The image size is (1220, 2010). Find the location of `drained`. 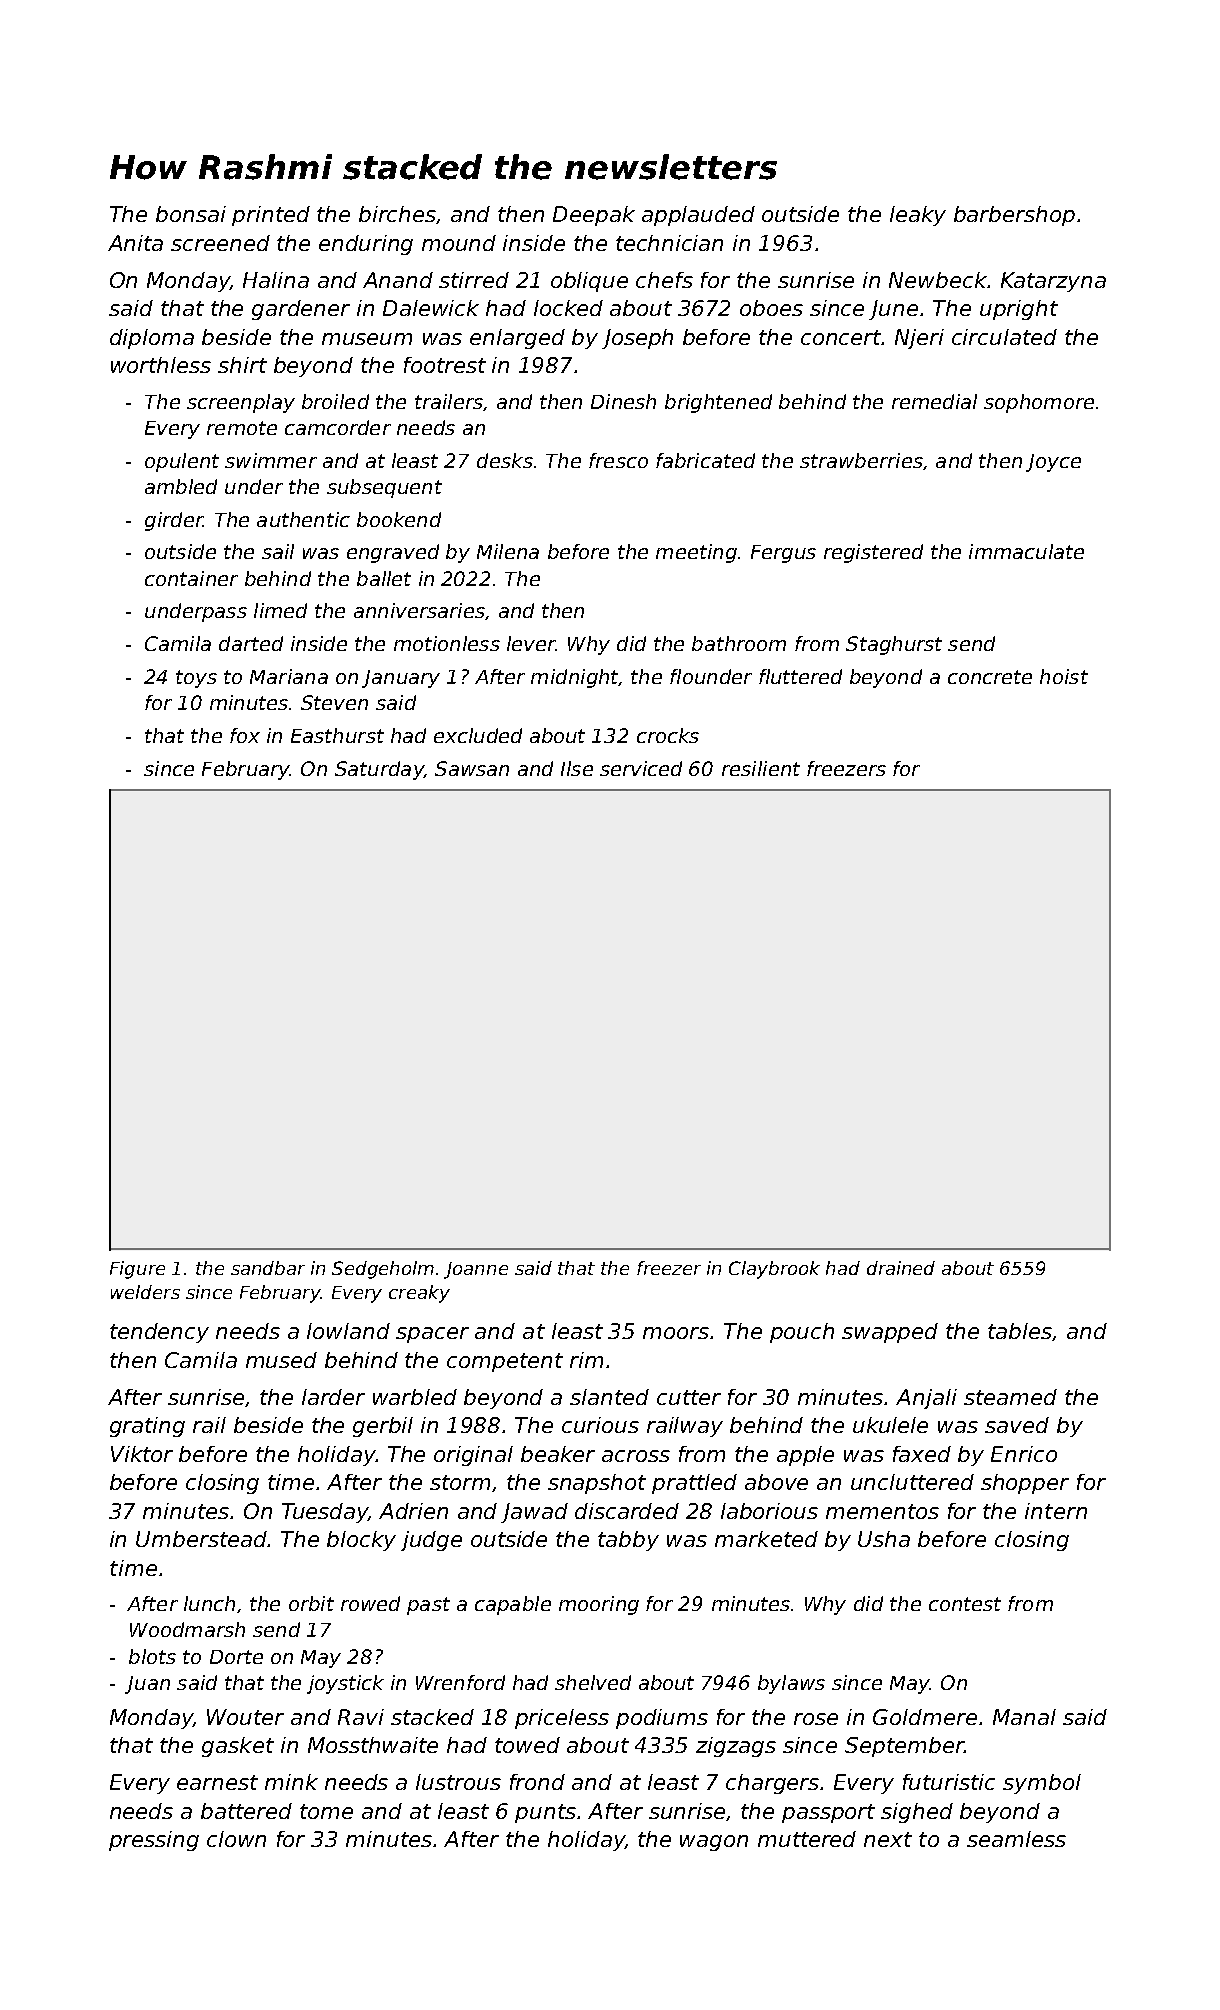

drained is located at coordinates (901, 1268).
